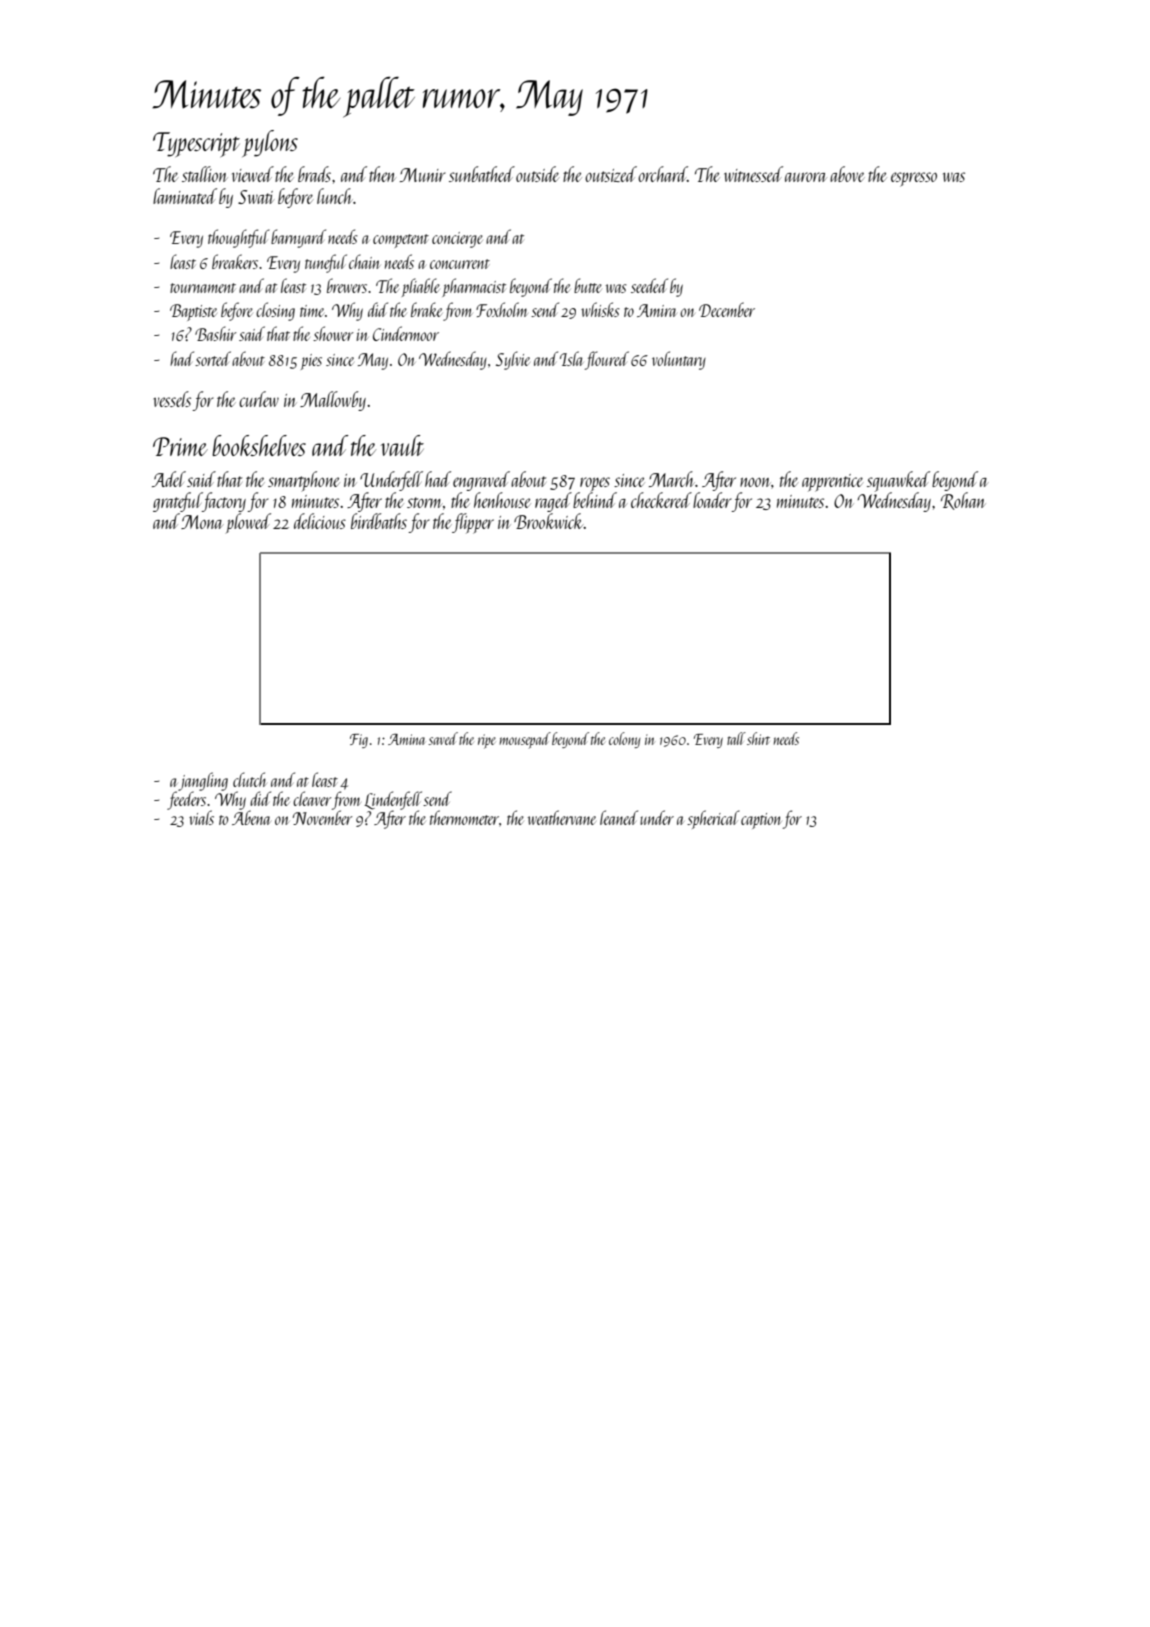 Image resolution: width=1150 pixels, height=1627 pixels. I want to click on jangling, so click(203, 781).
